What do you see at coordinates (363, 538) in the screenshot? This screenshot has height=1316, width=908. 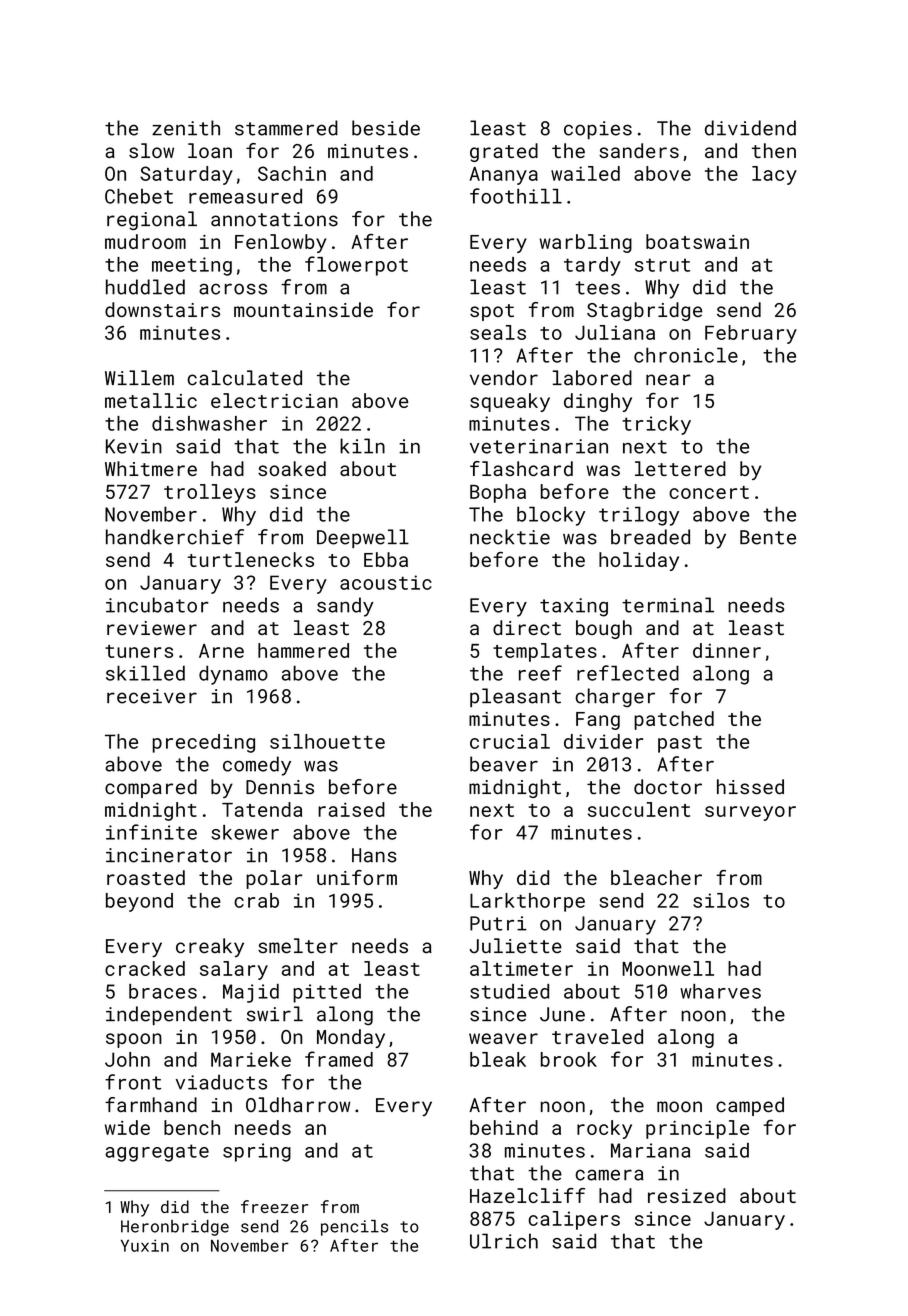 I see `Deepwell` at bounding box center [363, 538].
